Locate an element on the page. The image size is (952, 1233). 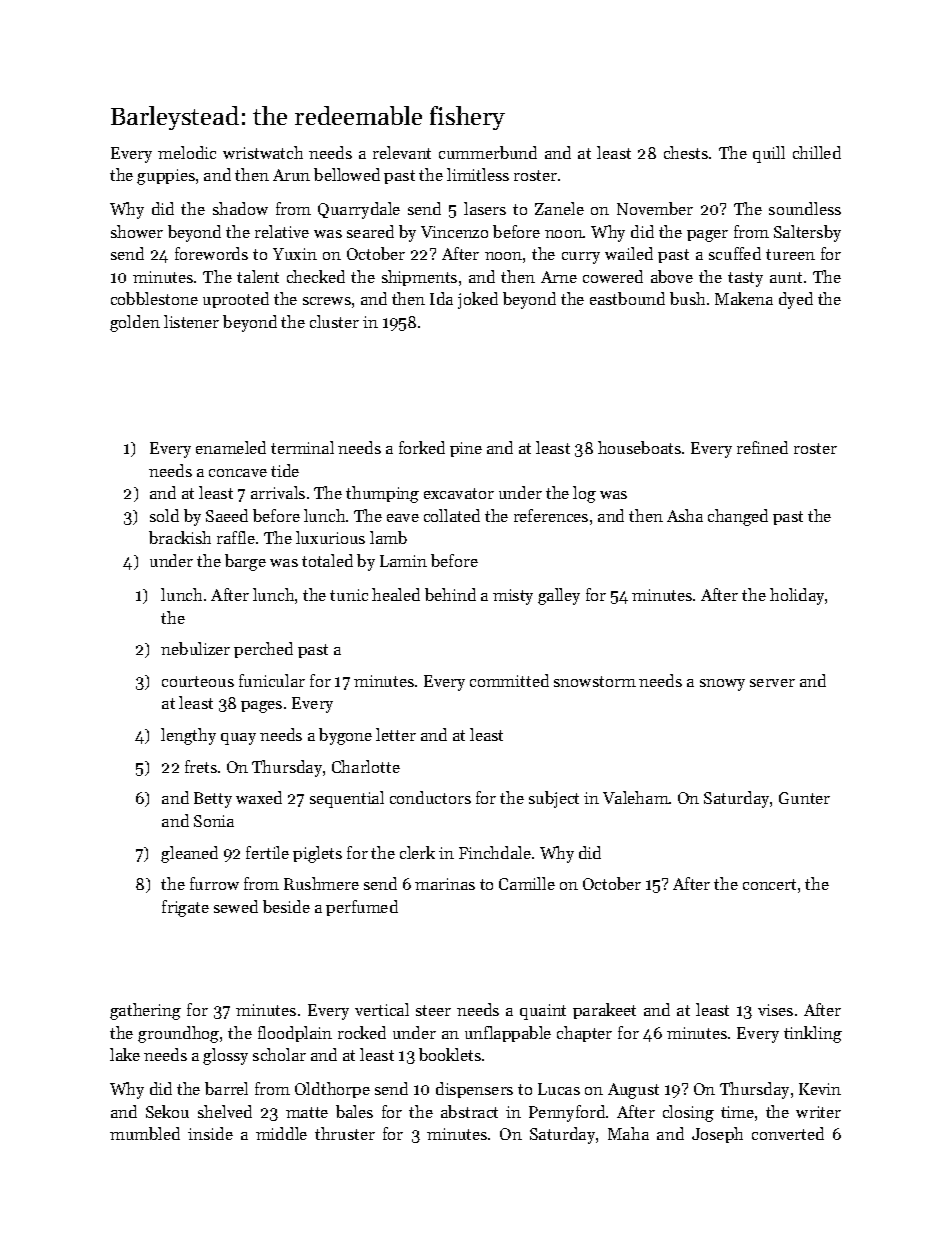
Zanele is located at coordinates (559, 208).
